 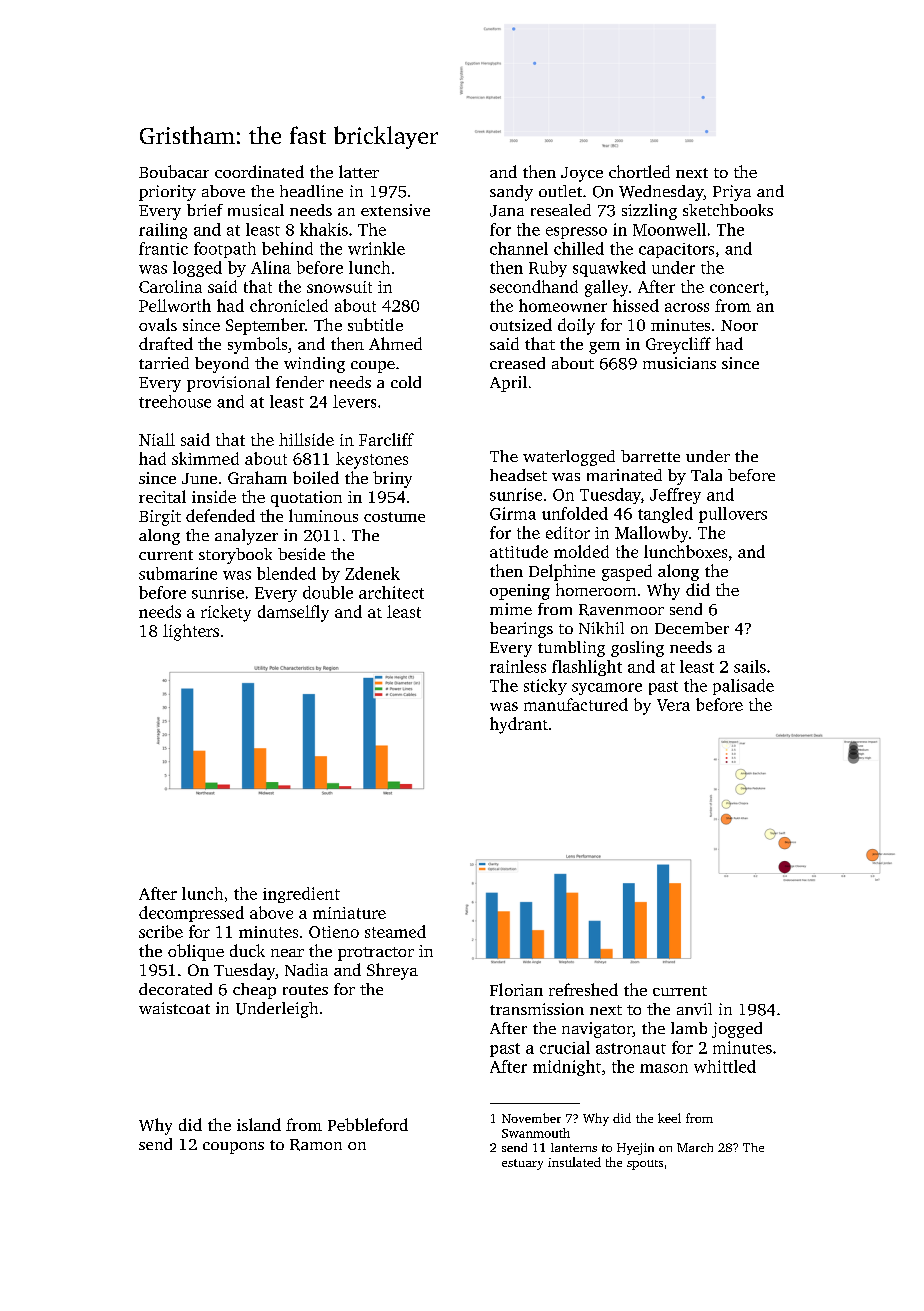 I want to click on coordinated, so click(x=259, y=171).
